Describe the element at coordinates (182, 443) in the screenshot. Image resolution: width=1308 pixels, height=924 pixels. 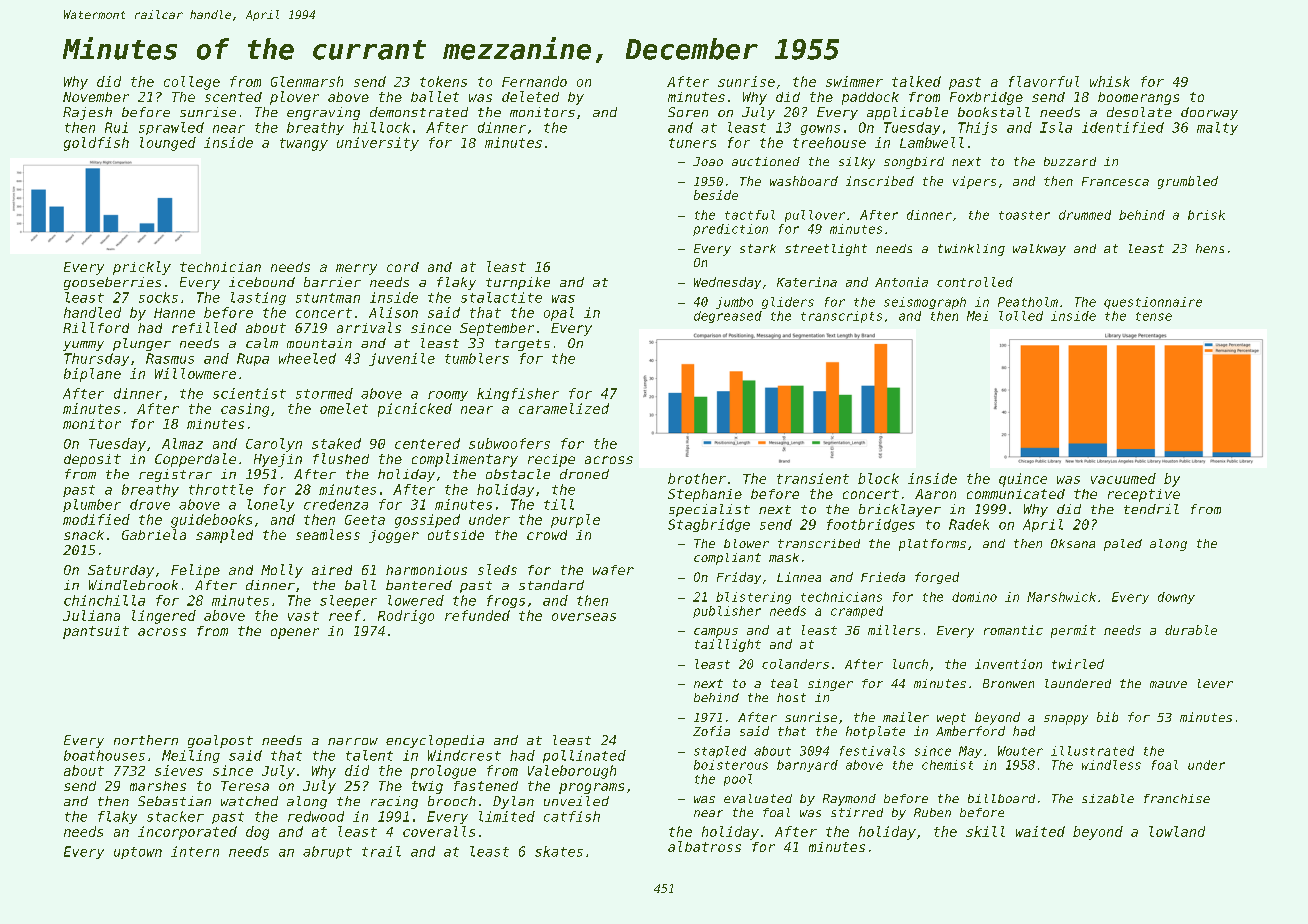
I see `Almaz` at that location.
